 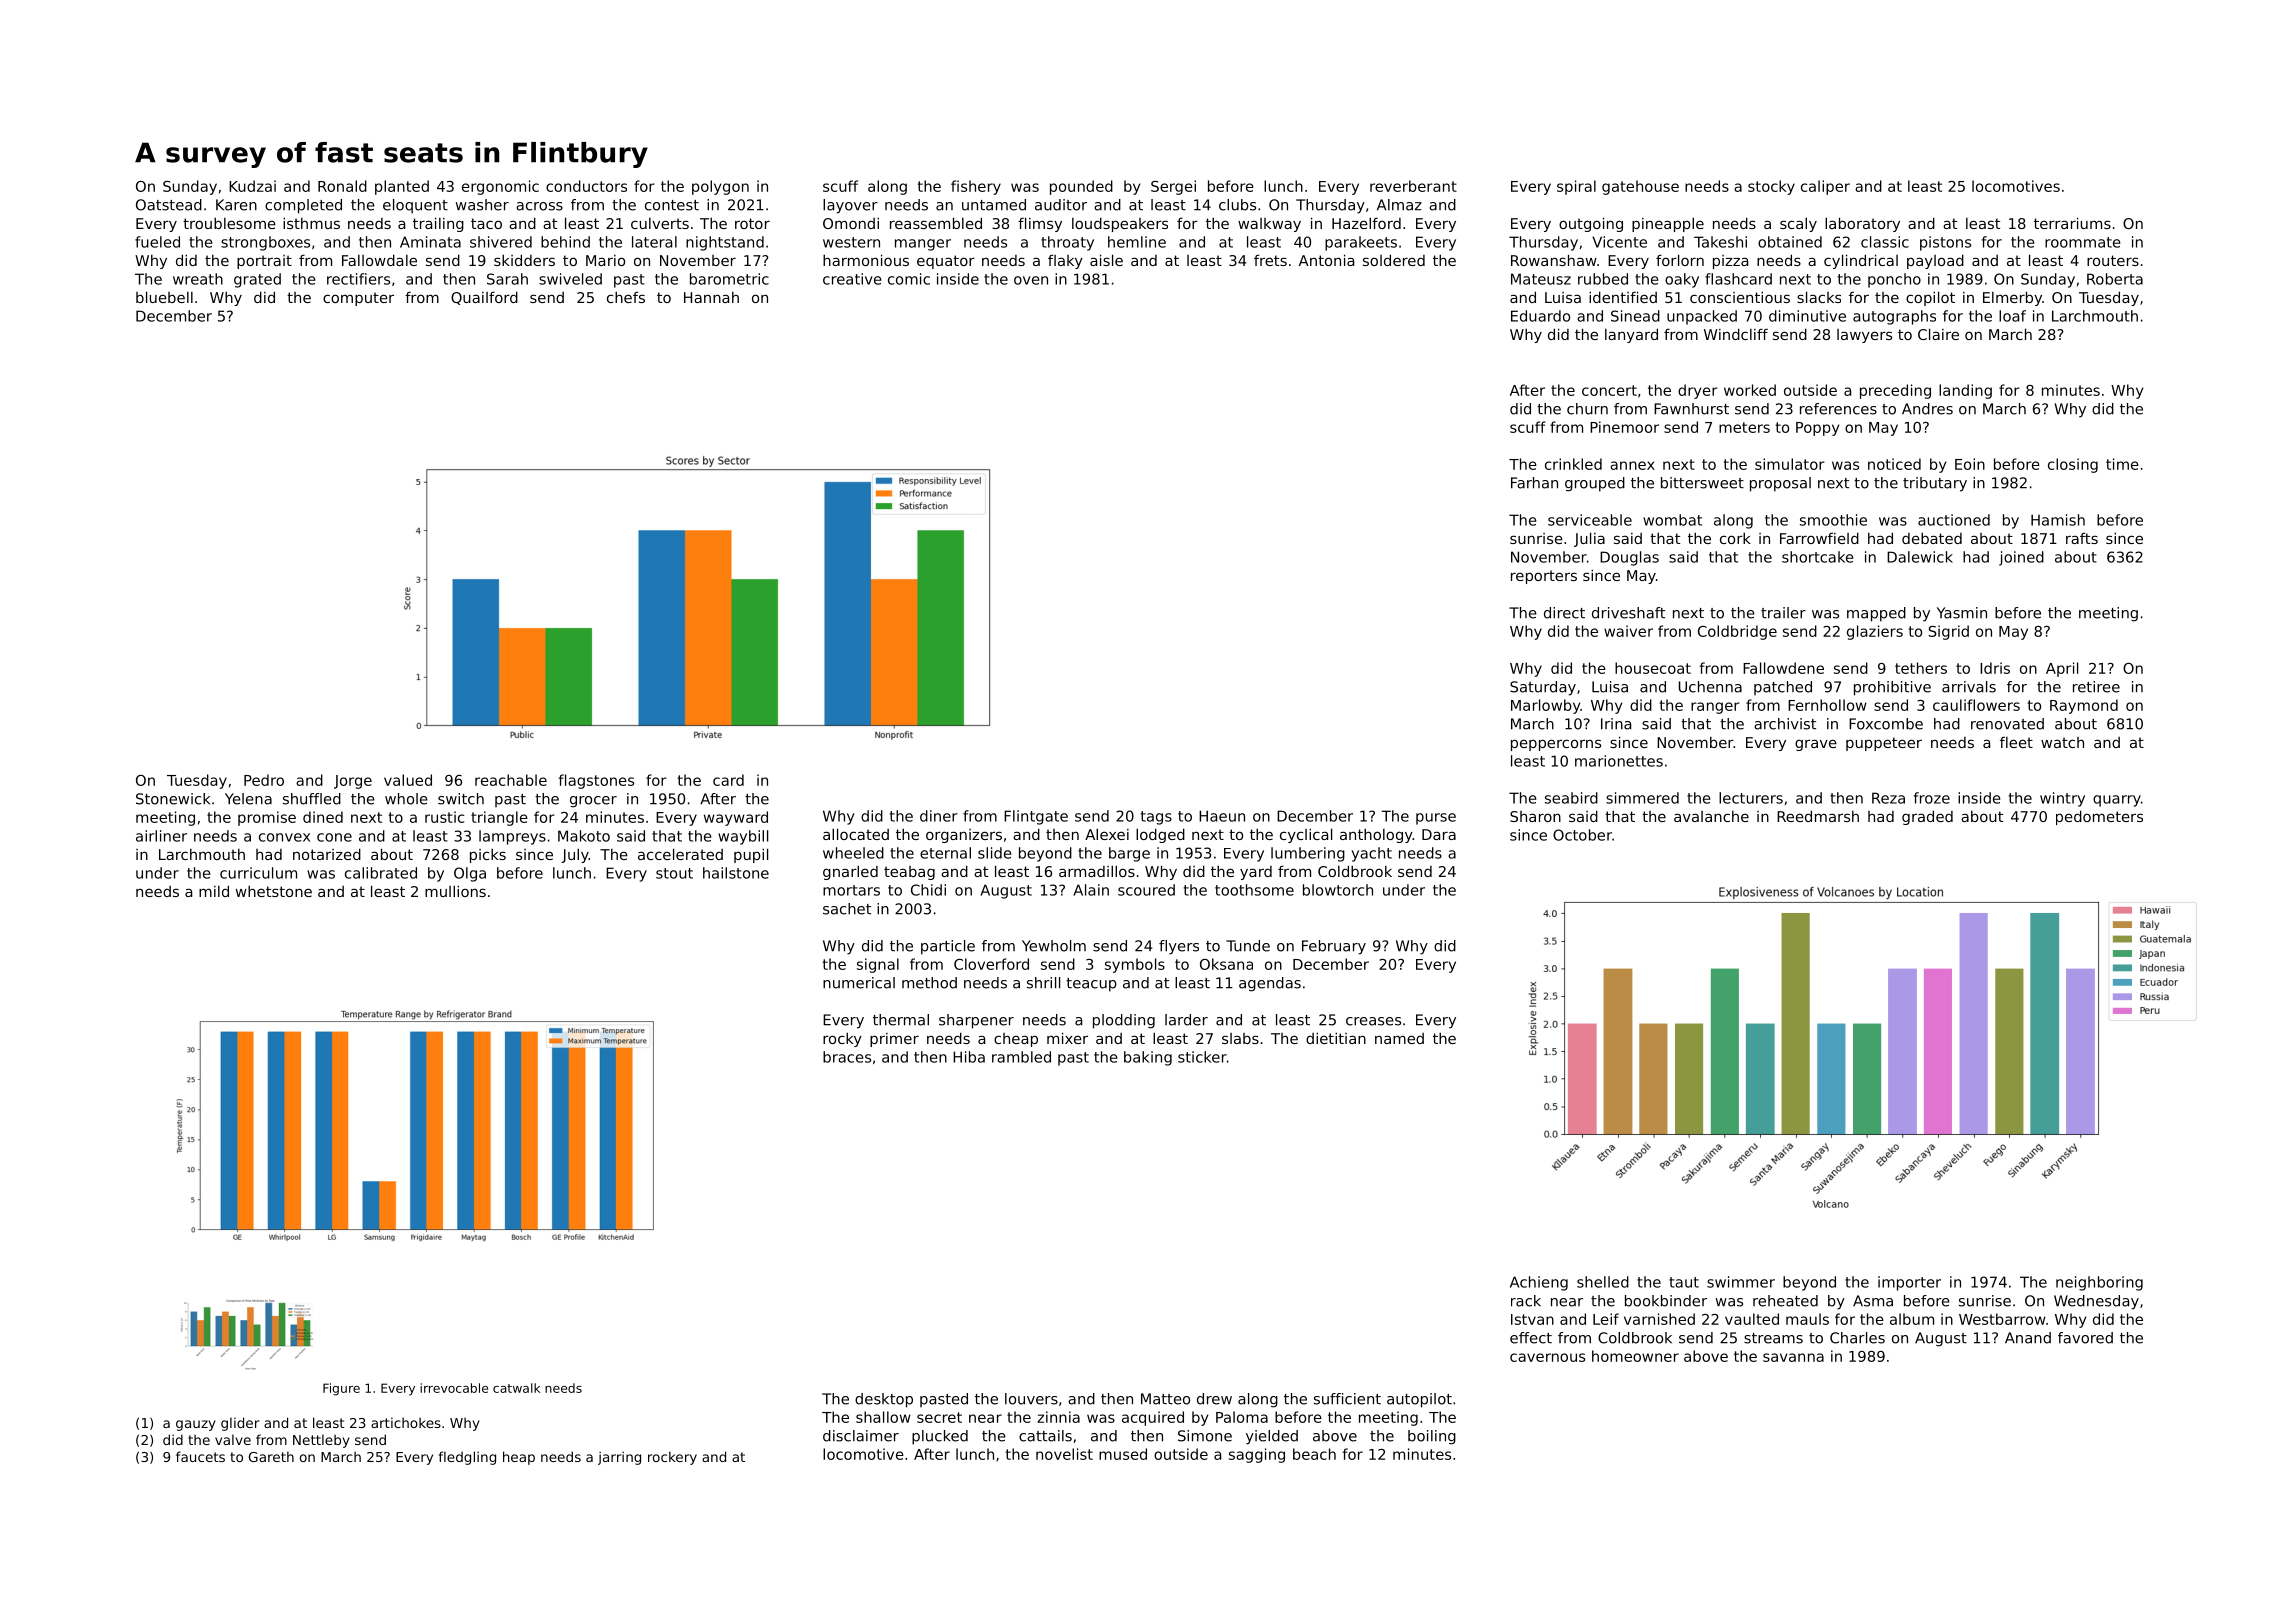 I want to click on worked, so click(x=1750, y=390).
